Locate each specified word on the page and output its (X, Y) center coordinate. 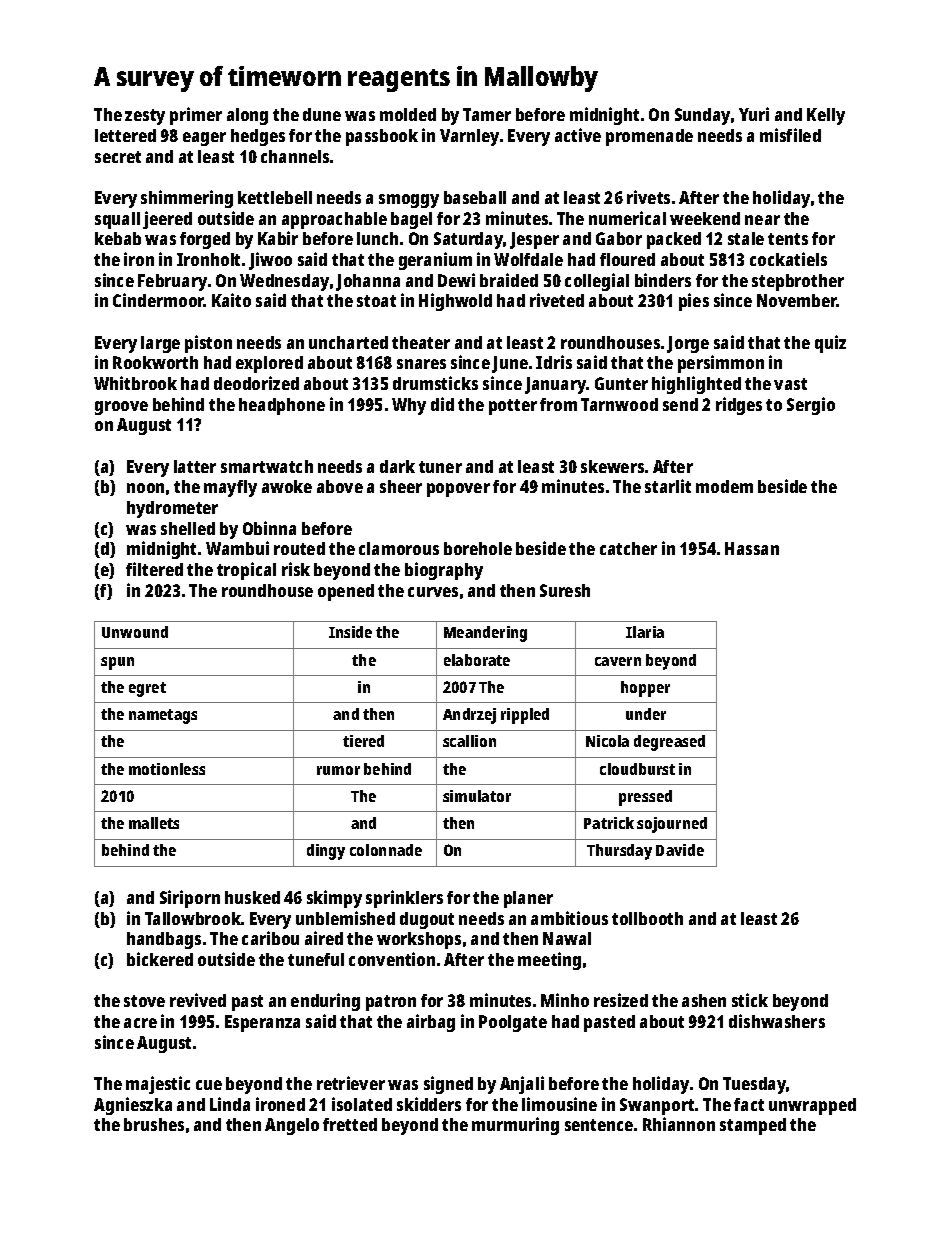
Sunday (702, 116)
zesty (145, 117)
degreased (669, 743)
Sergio (811, 406)
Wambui (237, 548)
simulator (477, 796)
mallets (154, 823)
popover (458, 490)
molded (408, 114)
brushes (154, 1124)
